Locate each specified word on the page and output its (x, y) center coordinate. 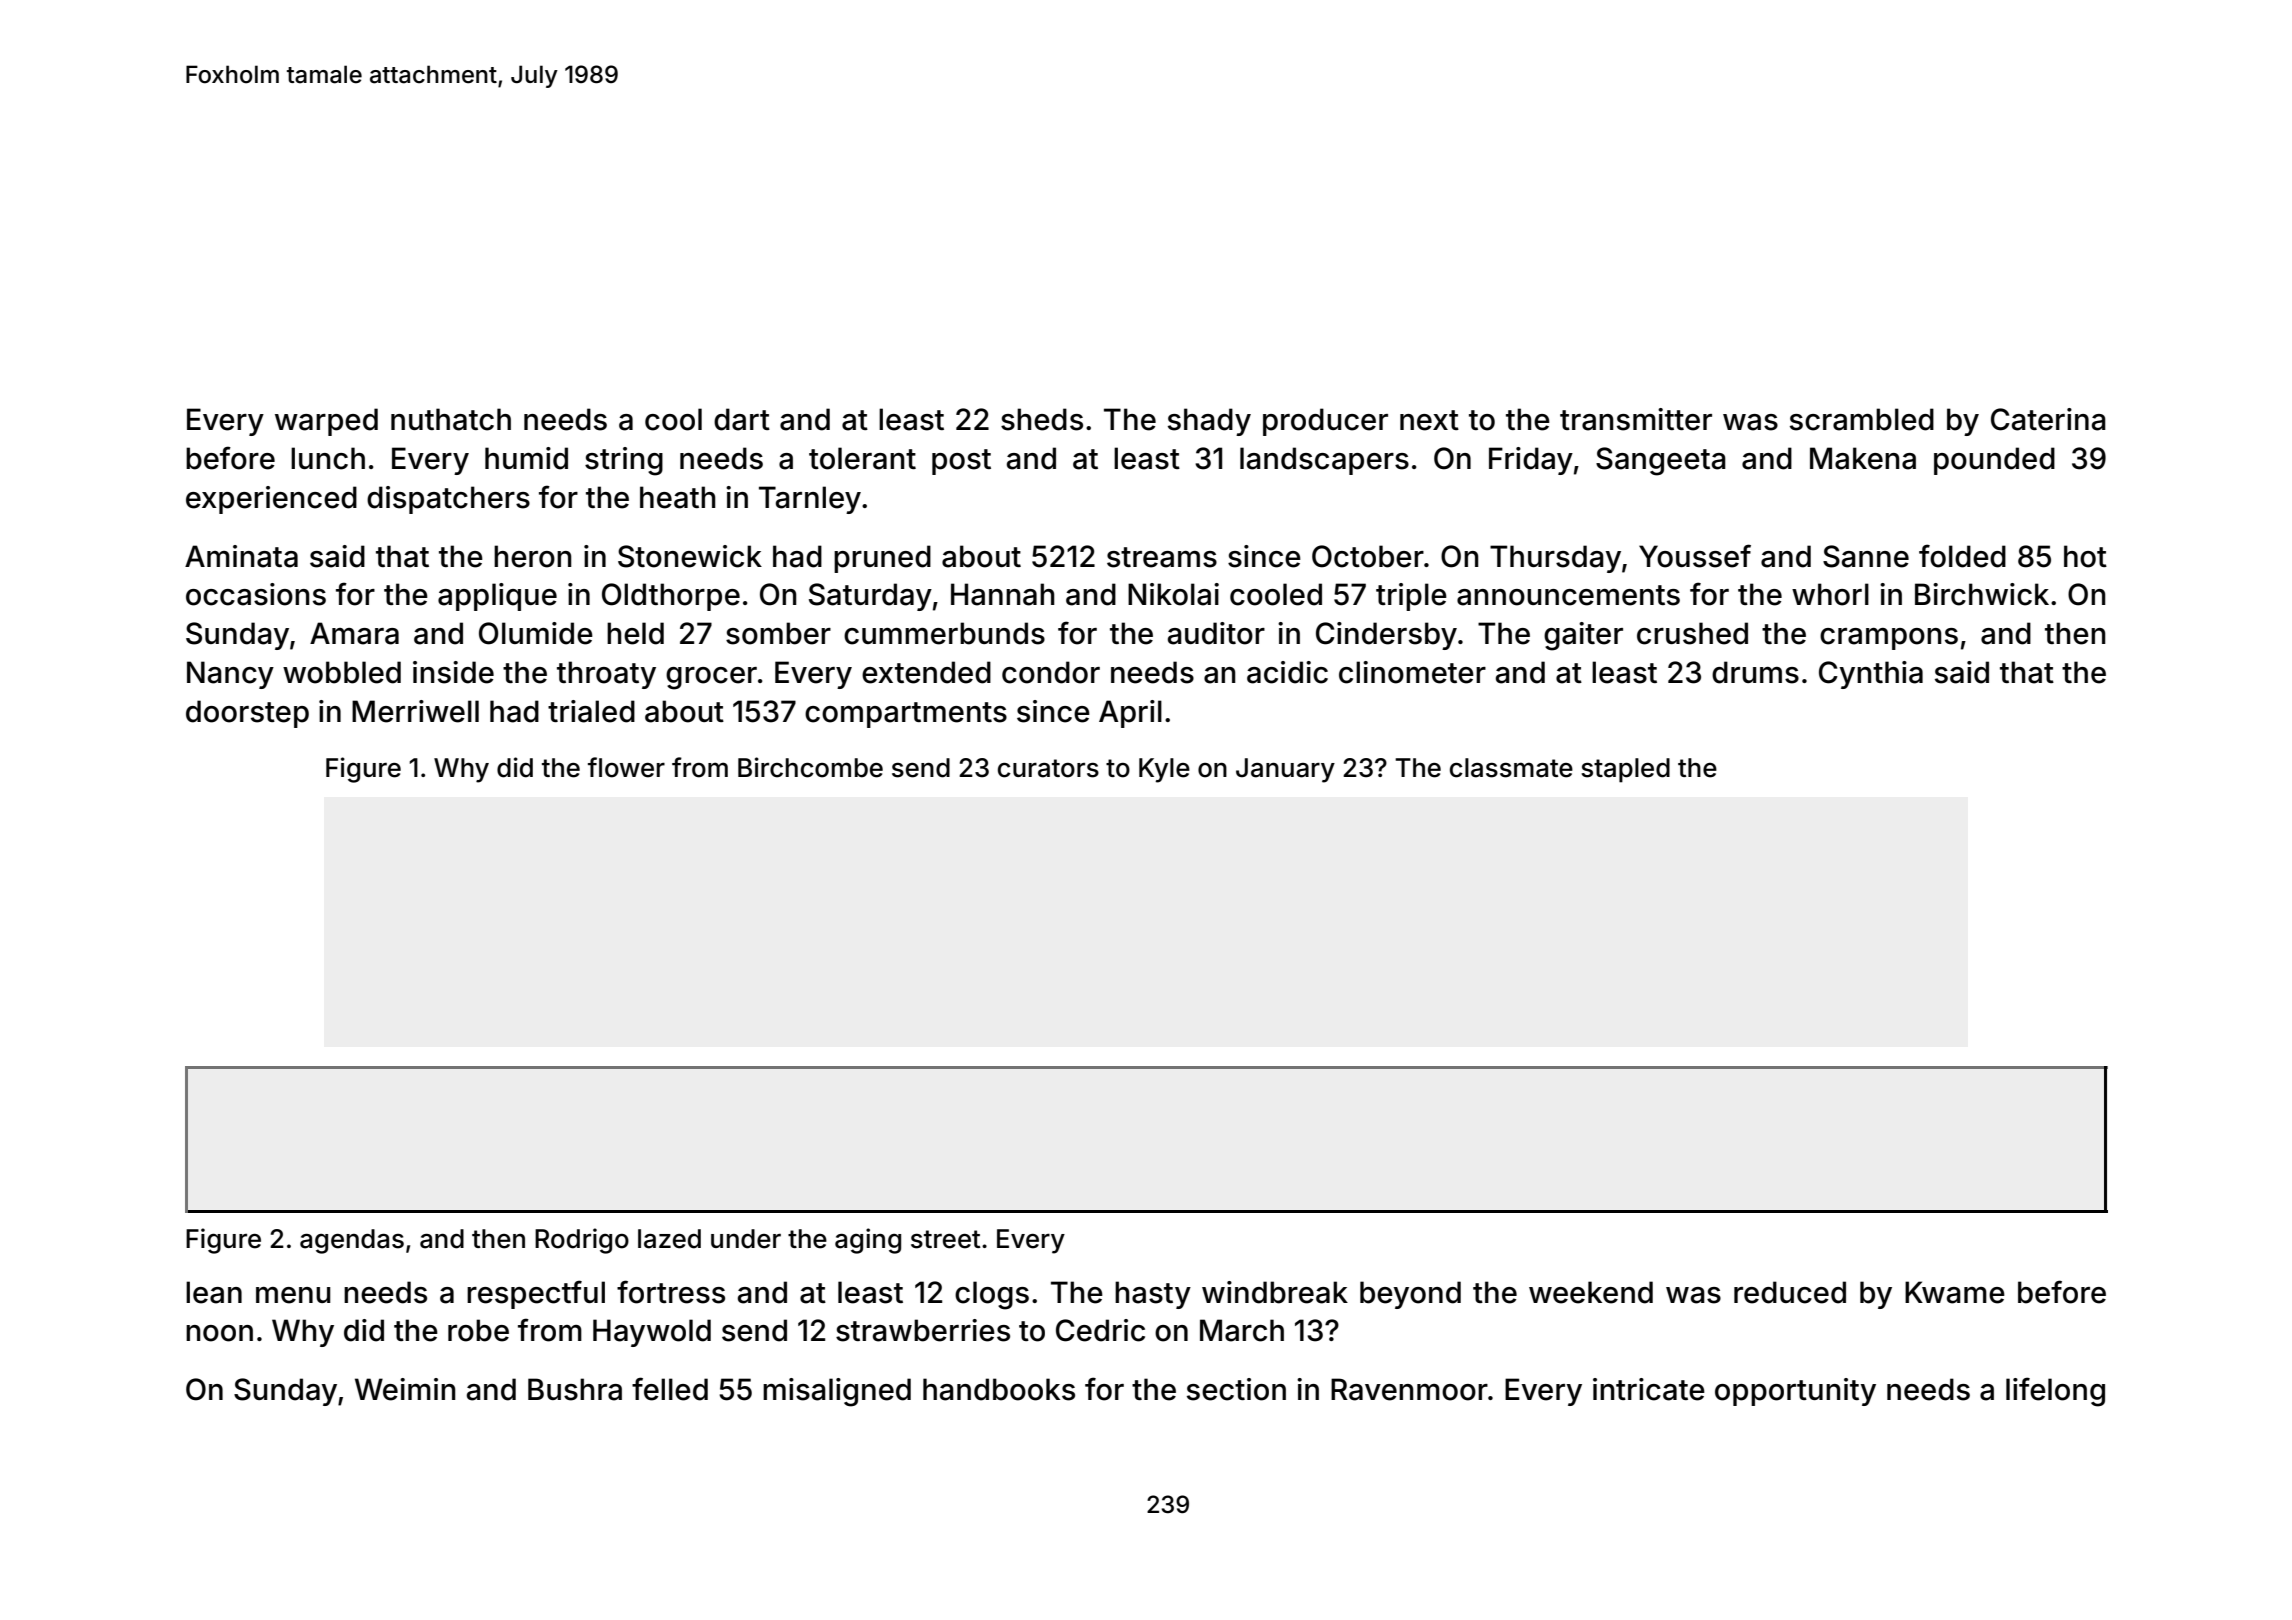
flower (626, 767)
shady (1209, 422)
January (1285, 770)
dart (742, 419)
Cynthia (1871, 675)
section (1236, 1389)
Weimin (405, 1389)
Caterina (2048, 419)
